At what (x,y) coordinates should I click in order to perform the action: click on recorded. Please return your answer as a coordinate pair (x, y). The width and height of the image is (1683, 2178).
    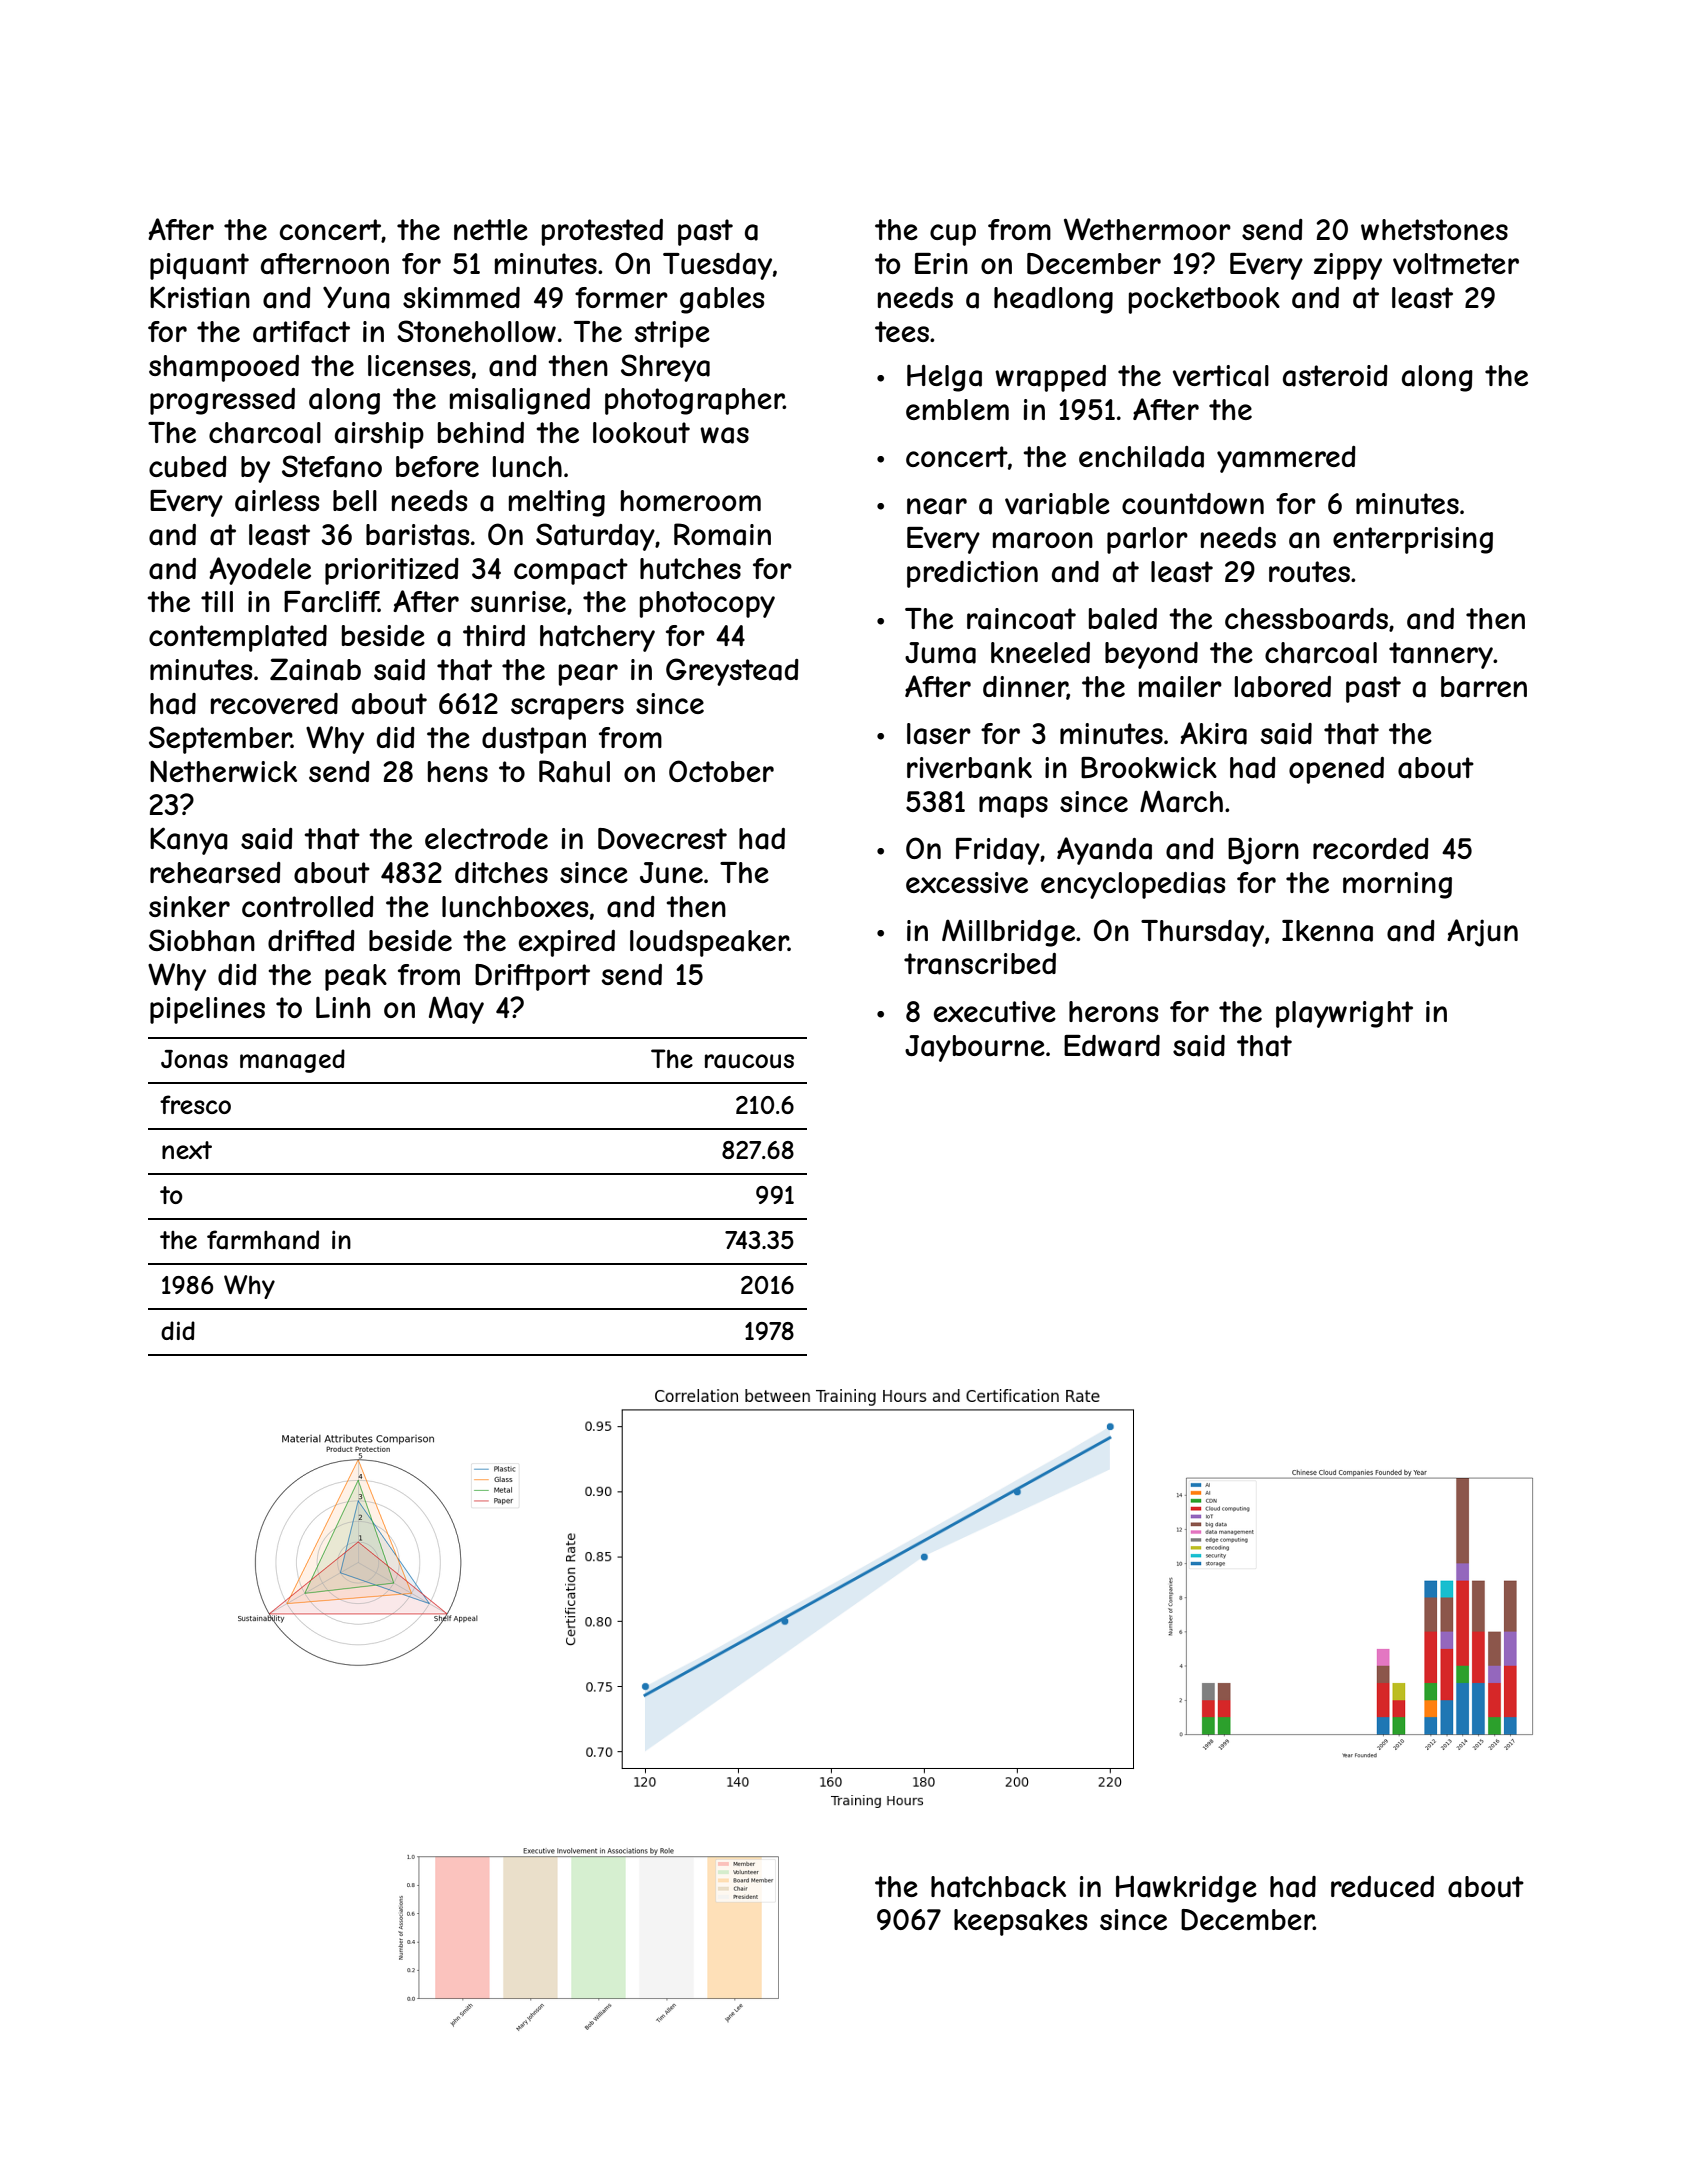
    Looking at the image, I should click on (1371, 848).
